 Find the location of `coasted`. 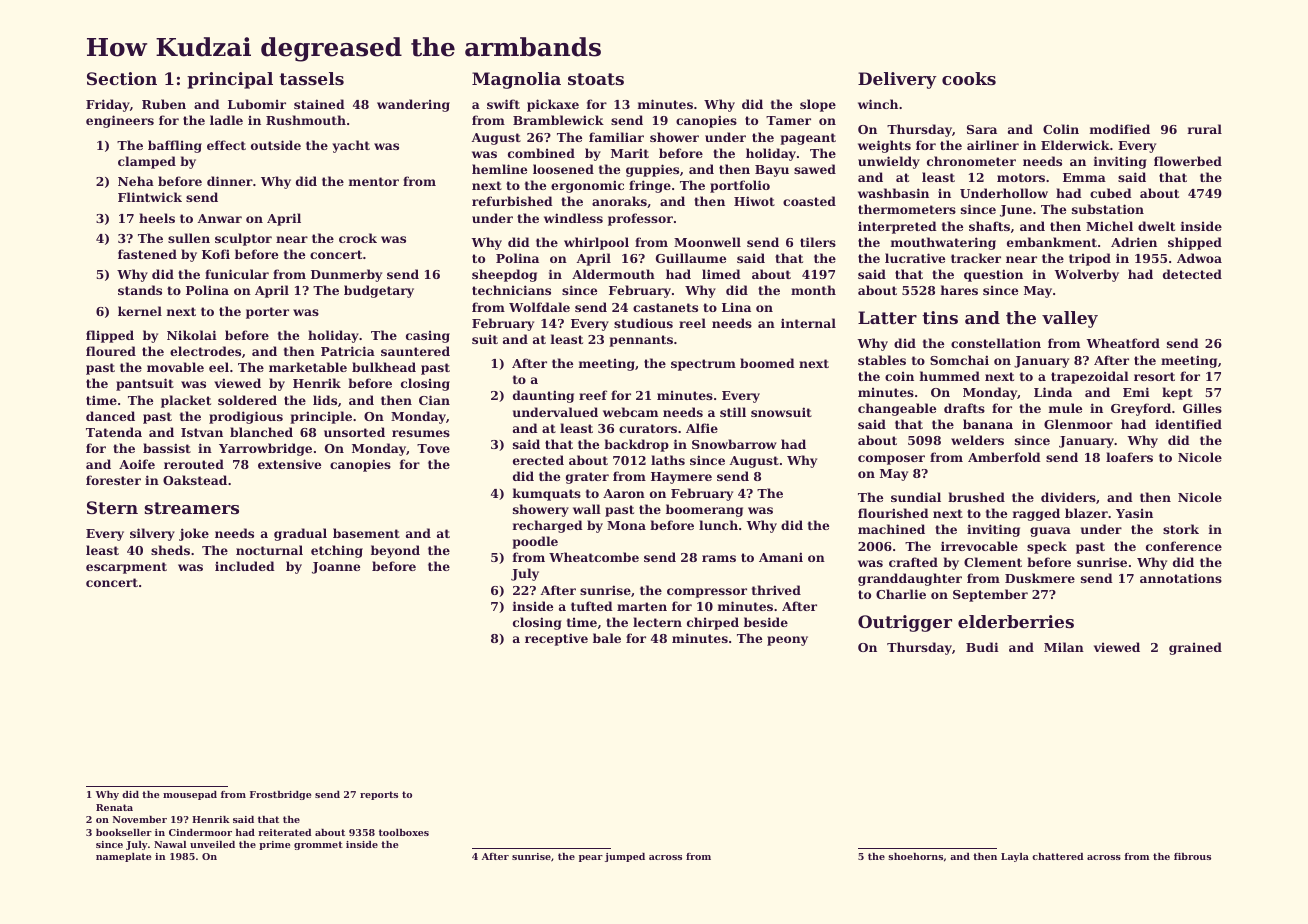

coasted is located at coordinates (809, 201).
